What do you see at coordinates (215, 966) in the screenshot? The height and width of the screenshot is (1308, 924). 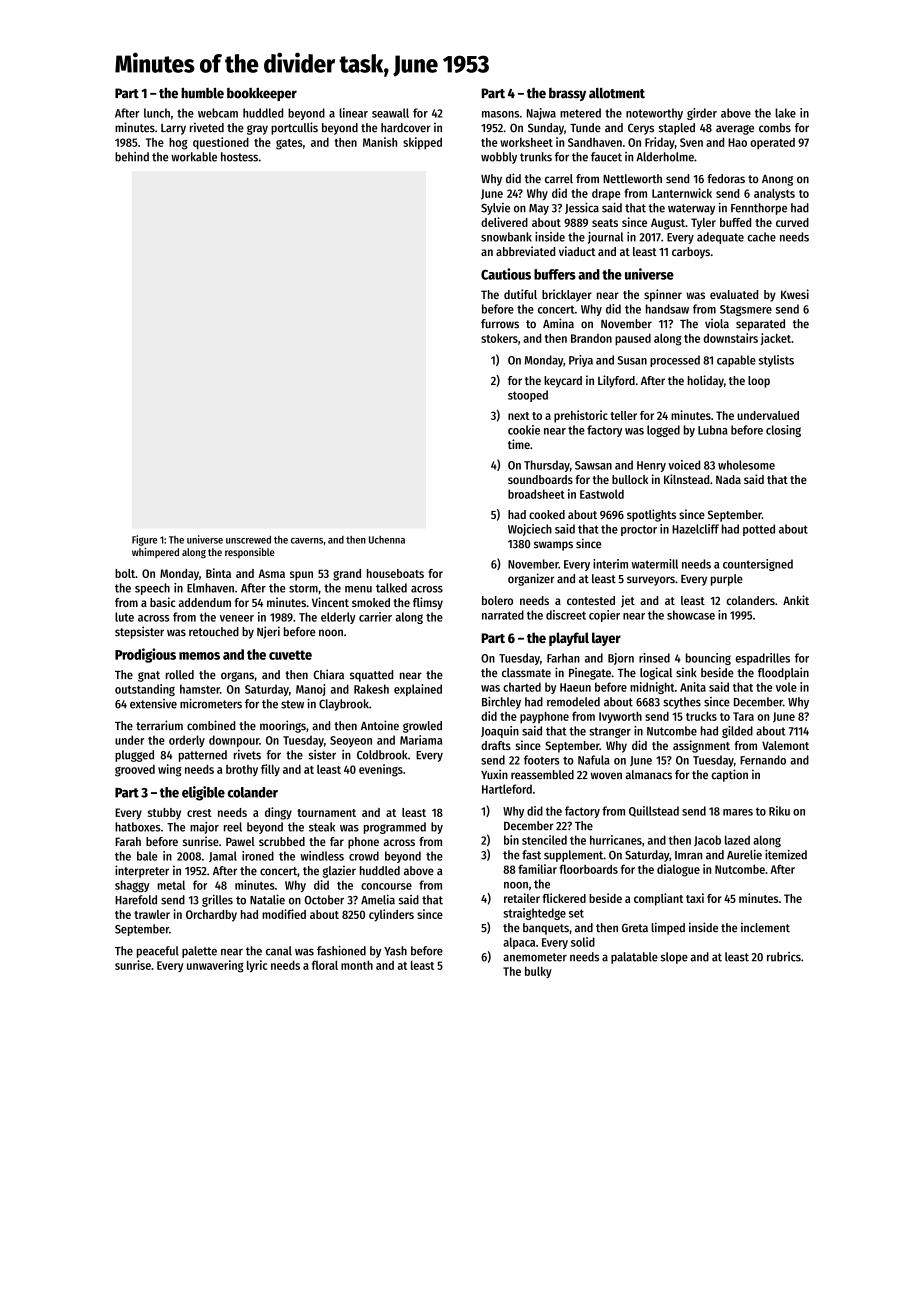 I see `unwavering` at bounding box center [215, 966].
